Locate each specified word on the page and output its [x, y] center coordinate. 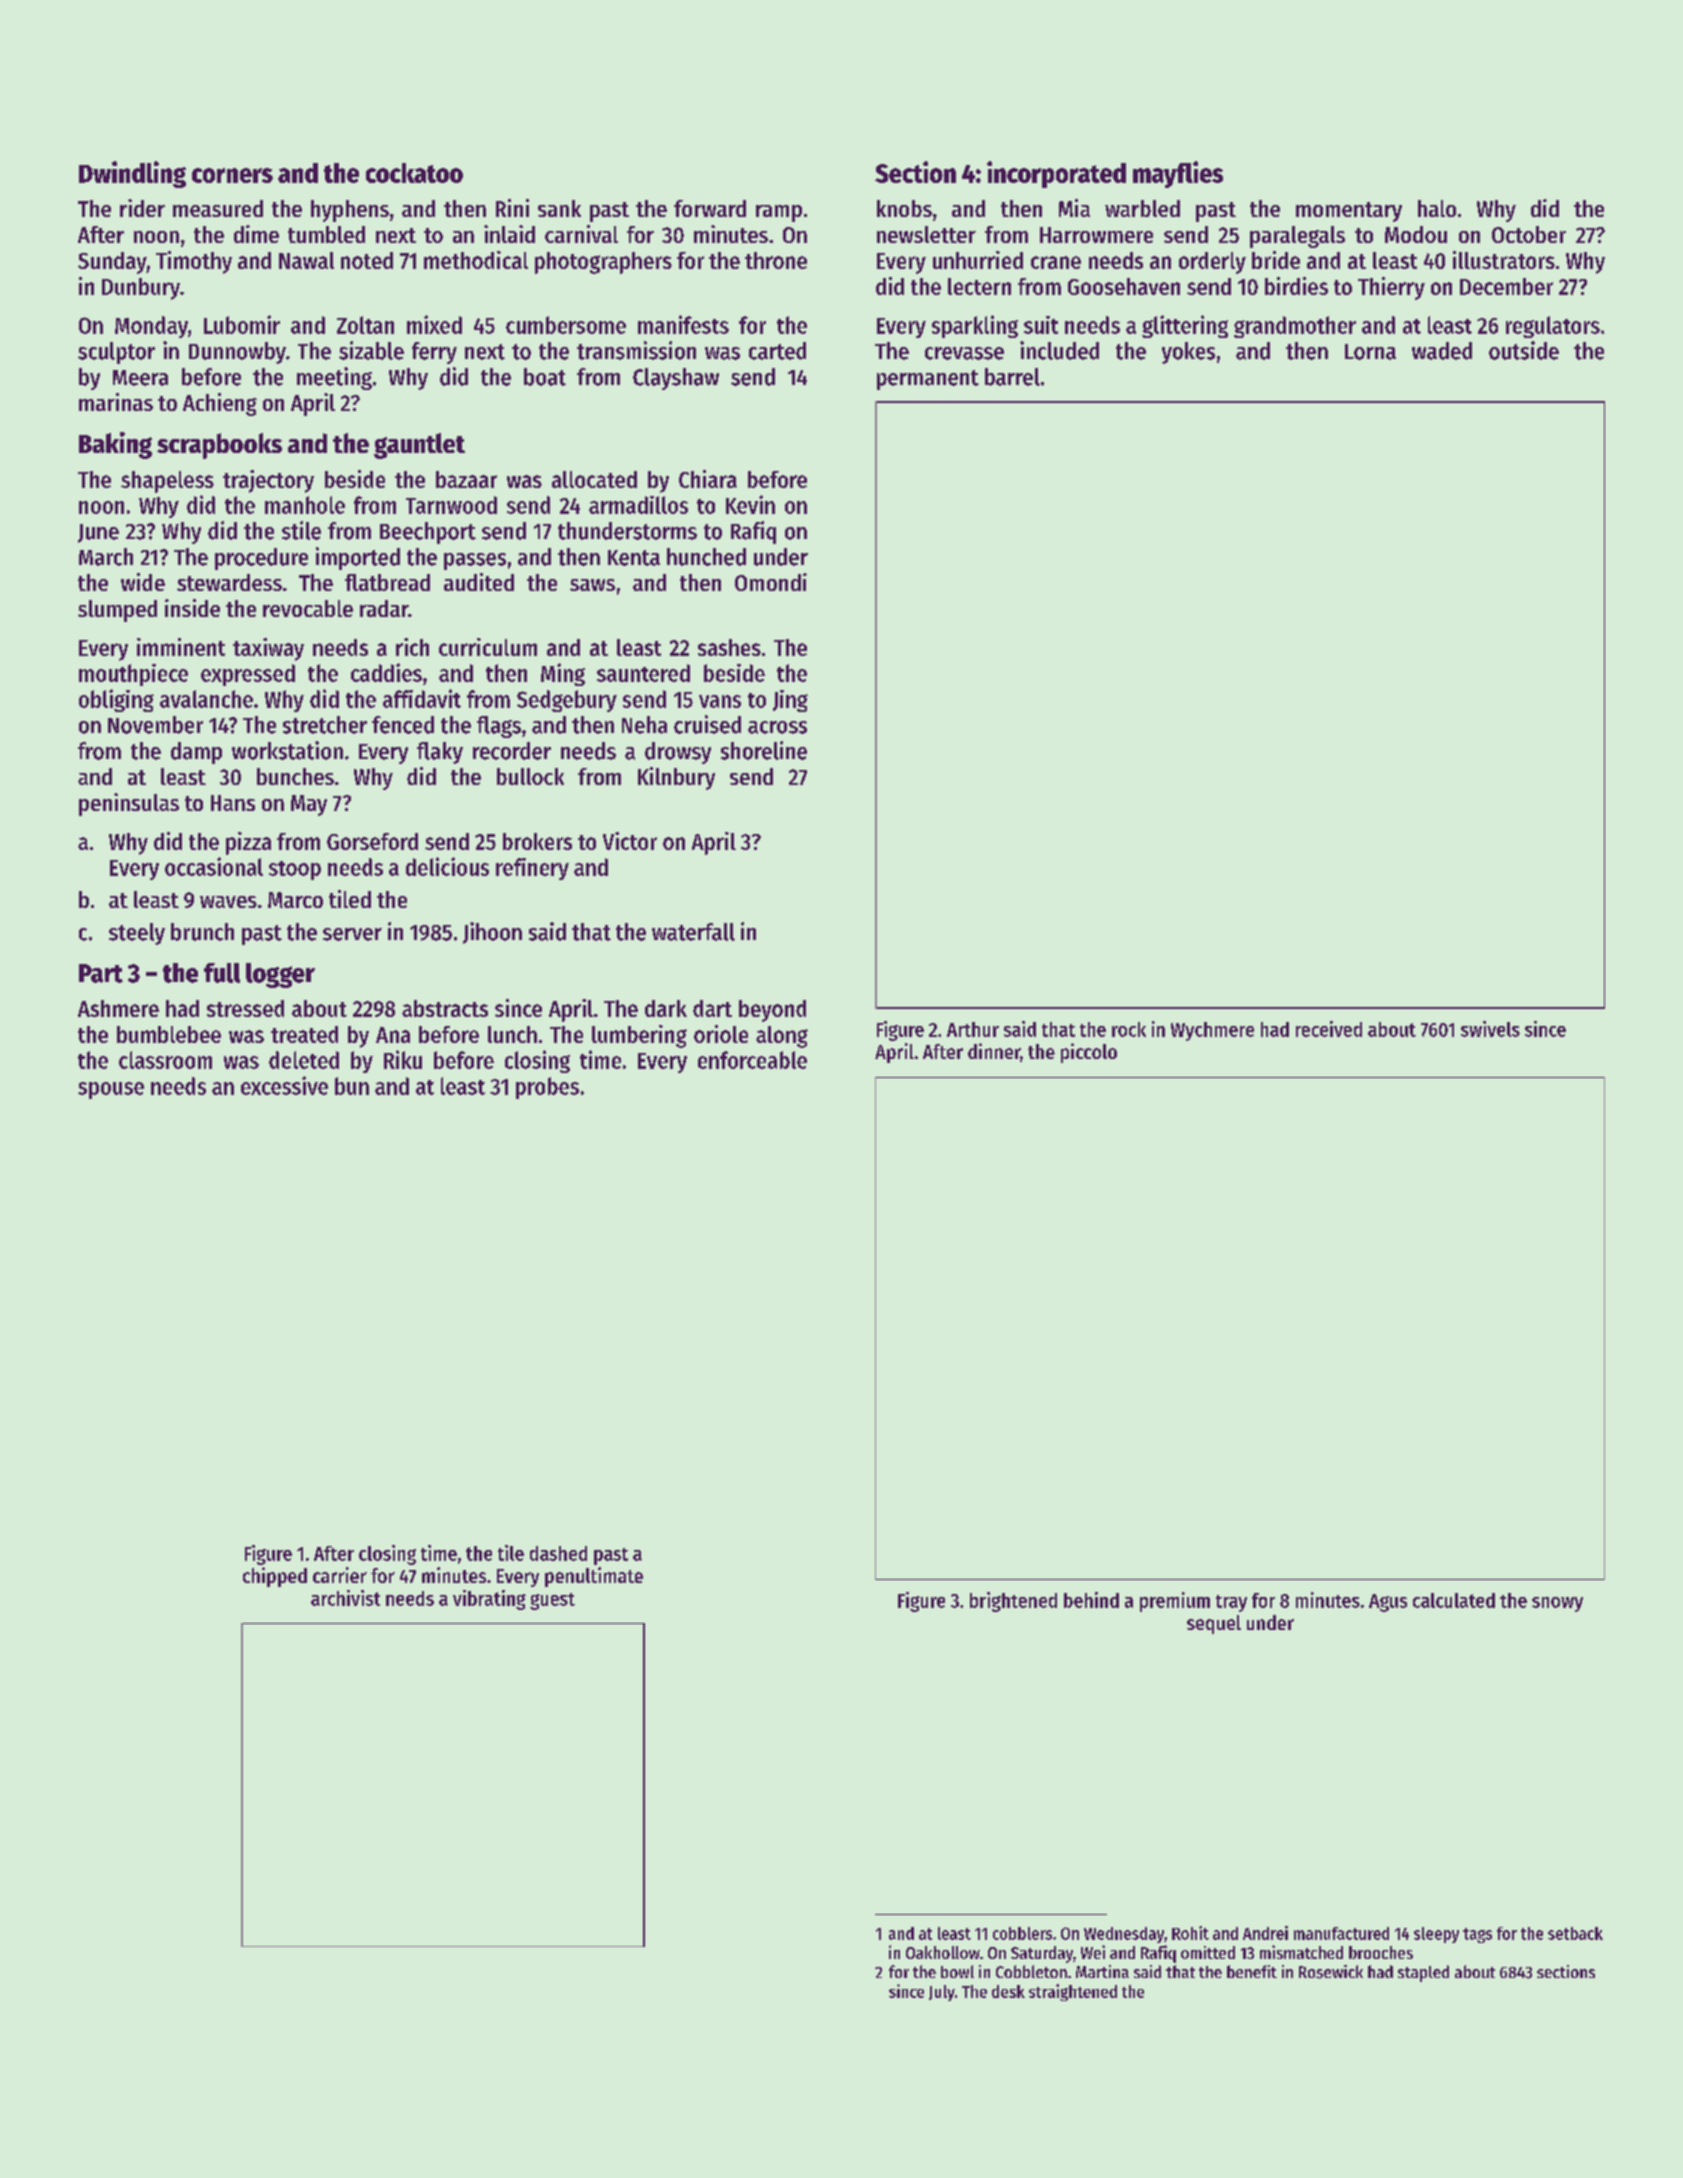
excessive [284, 1085]
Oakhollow [943, 1952]
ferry [434, 353]
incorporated [1056, 174]
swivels [1490, 1029]
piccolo [1089, 1053]
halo [1437, 208]
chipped [275, 1577]
